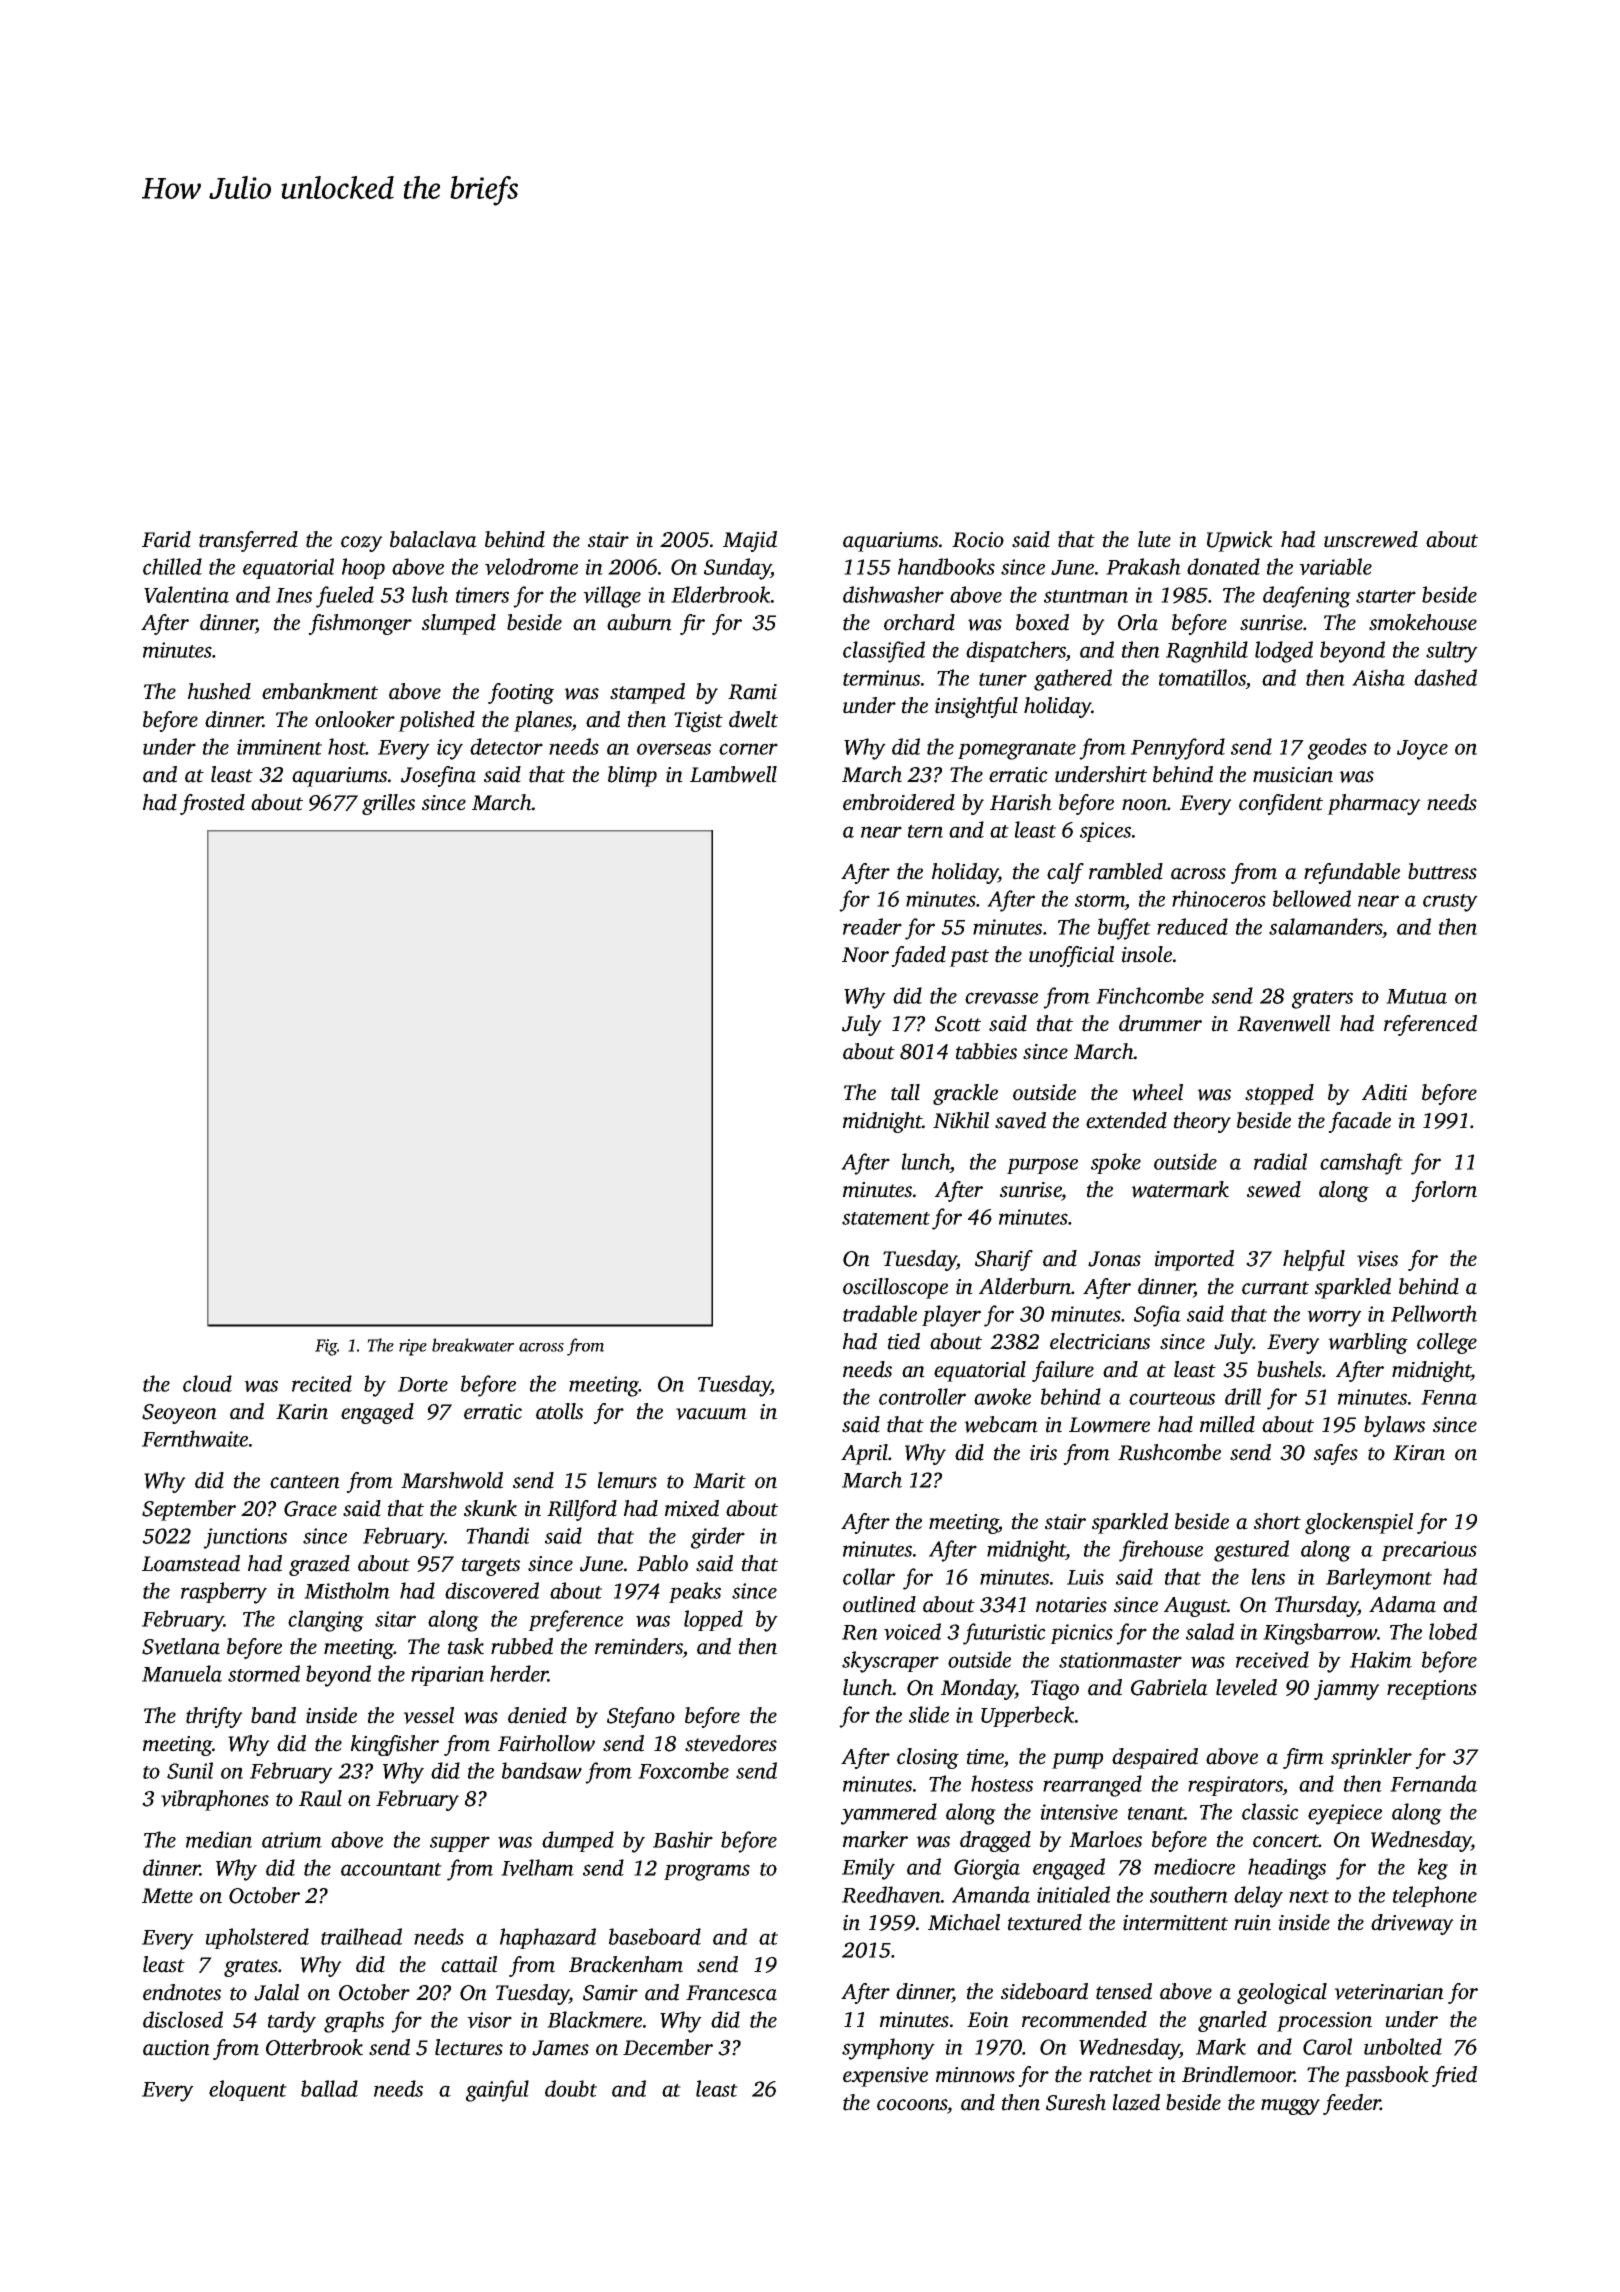 This screenshot has height=2292, width=1620. Describe the element at coordinates (329, 2088) in the screenshot. I see `ballad` at that location.
